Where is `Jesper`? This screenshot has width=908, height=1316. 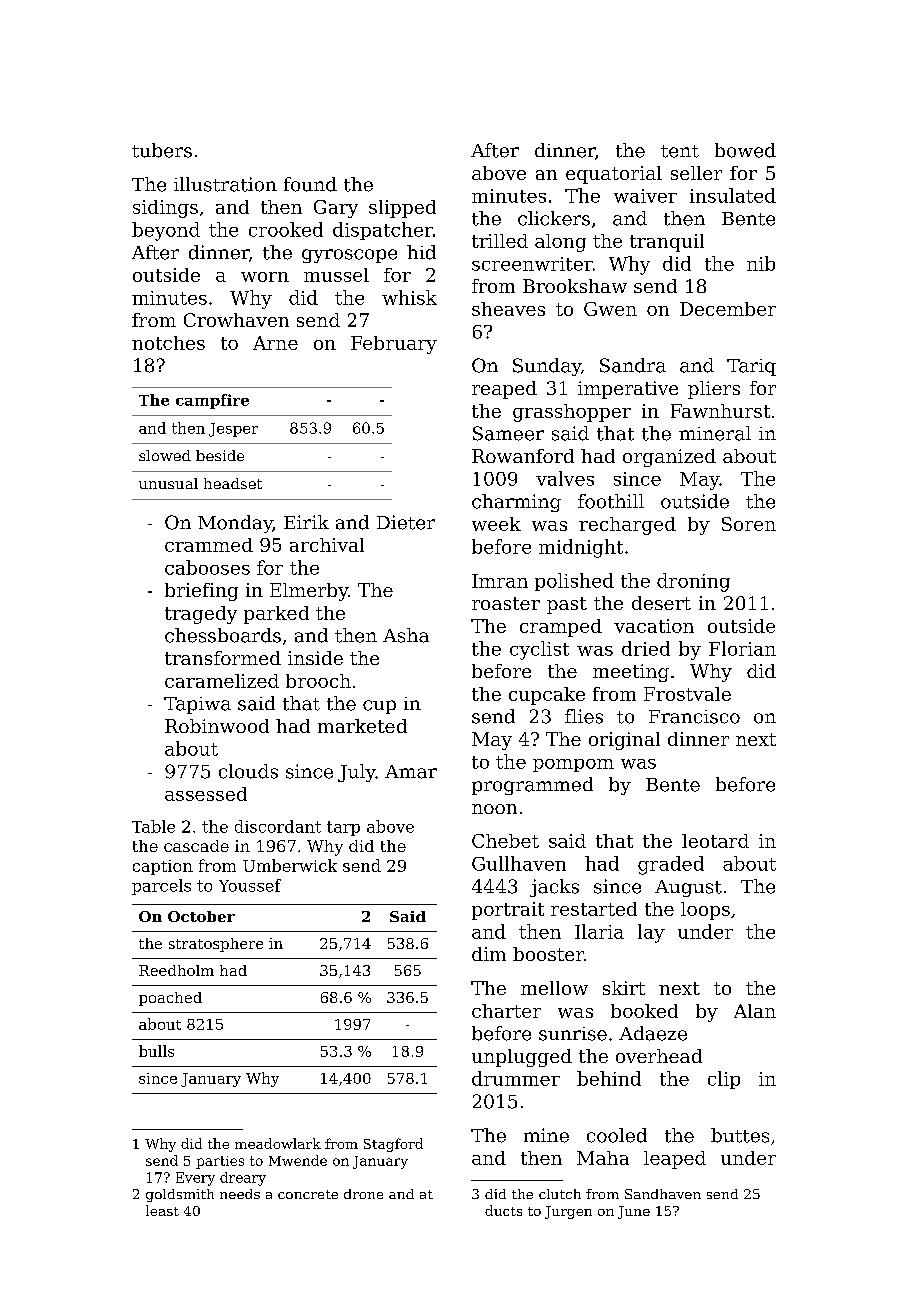
Jesper is located at coordinates (233, 430).
